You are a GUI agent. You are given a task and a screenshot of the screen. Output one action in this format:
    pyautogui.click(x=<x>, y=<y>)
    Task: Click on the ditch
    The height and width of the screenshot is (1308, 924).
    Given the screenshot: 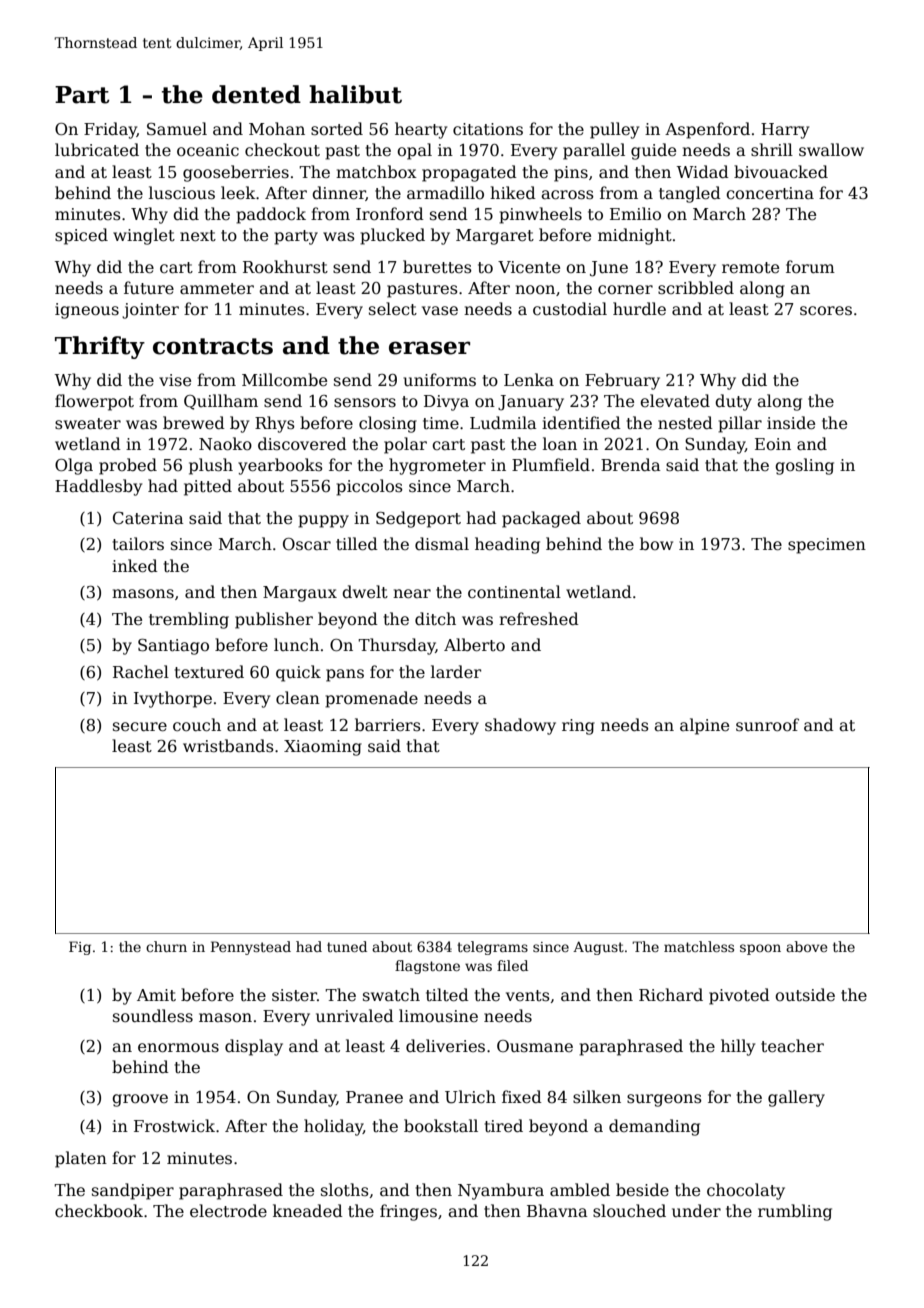 What is the action you would take?
    pyautogui.click(x=435, y=619)
